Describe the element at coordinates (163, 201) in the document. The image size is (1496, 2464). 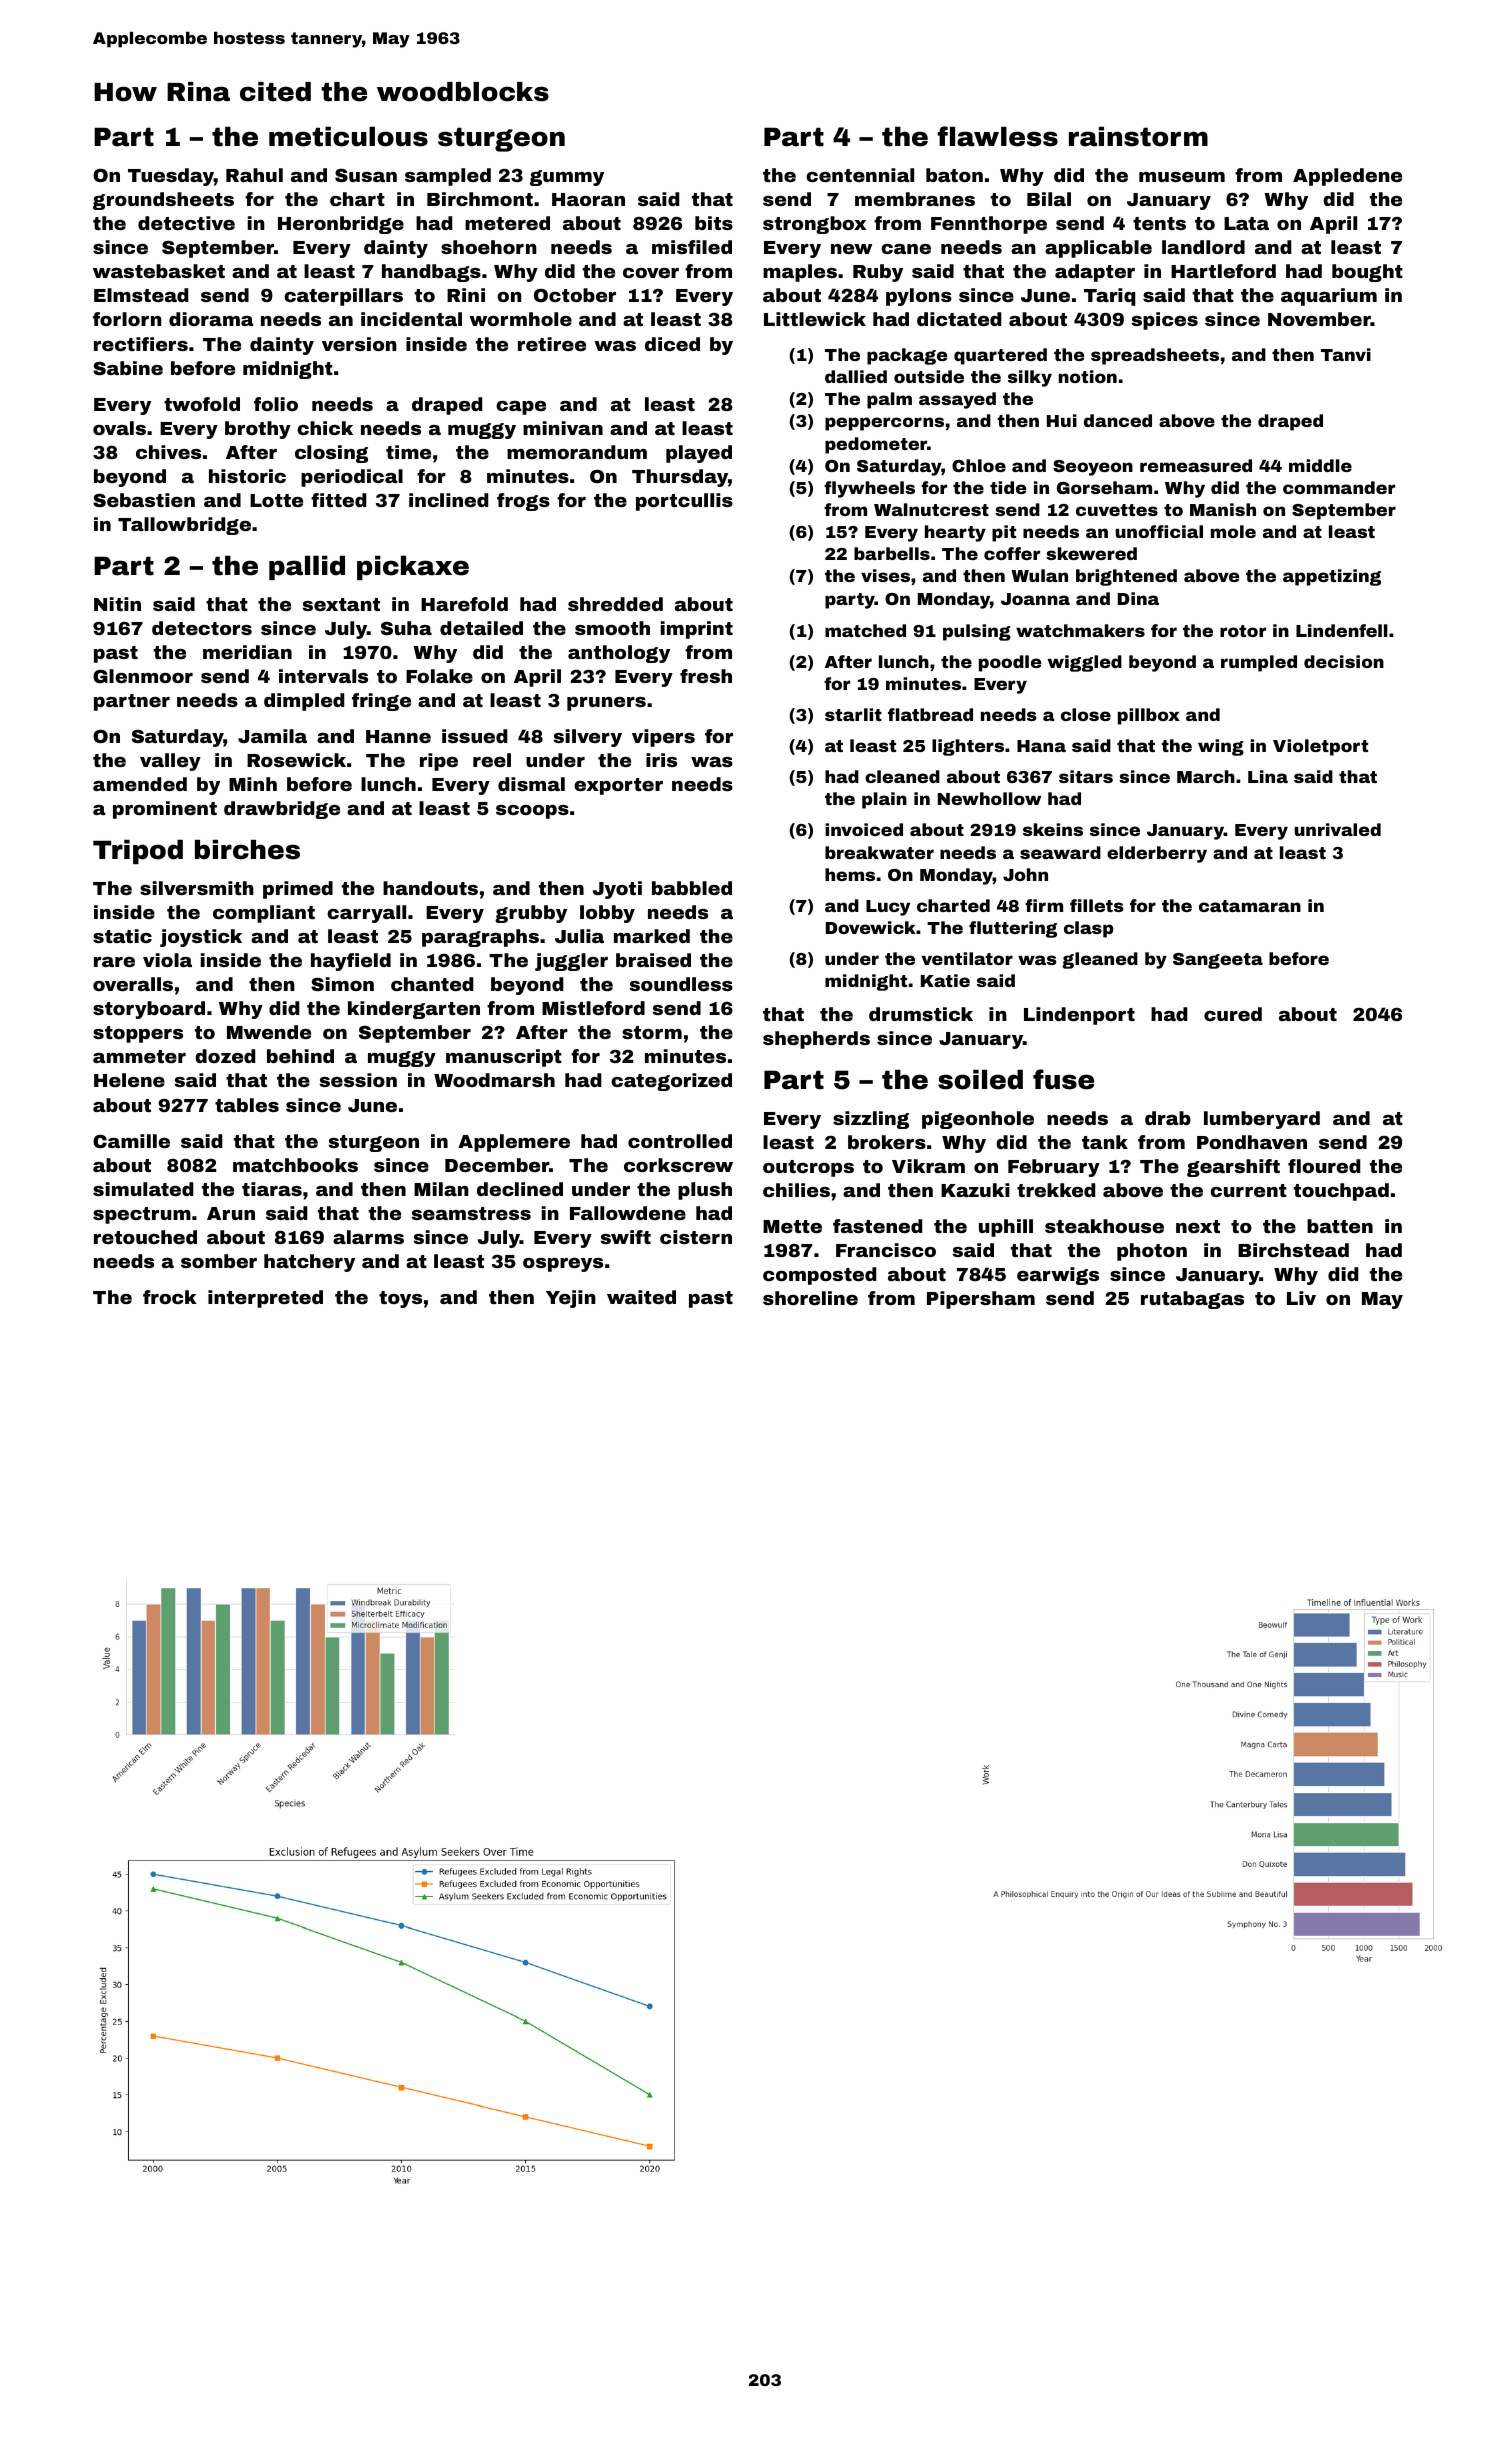
I see `groundsheets` at that location.
